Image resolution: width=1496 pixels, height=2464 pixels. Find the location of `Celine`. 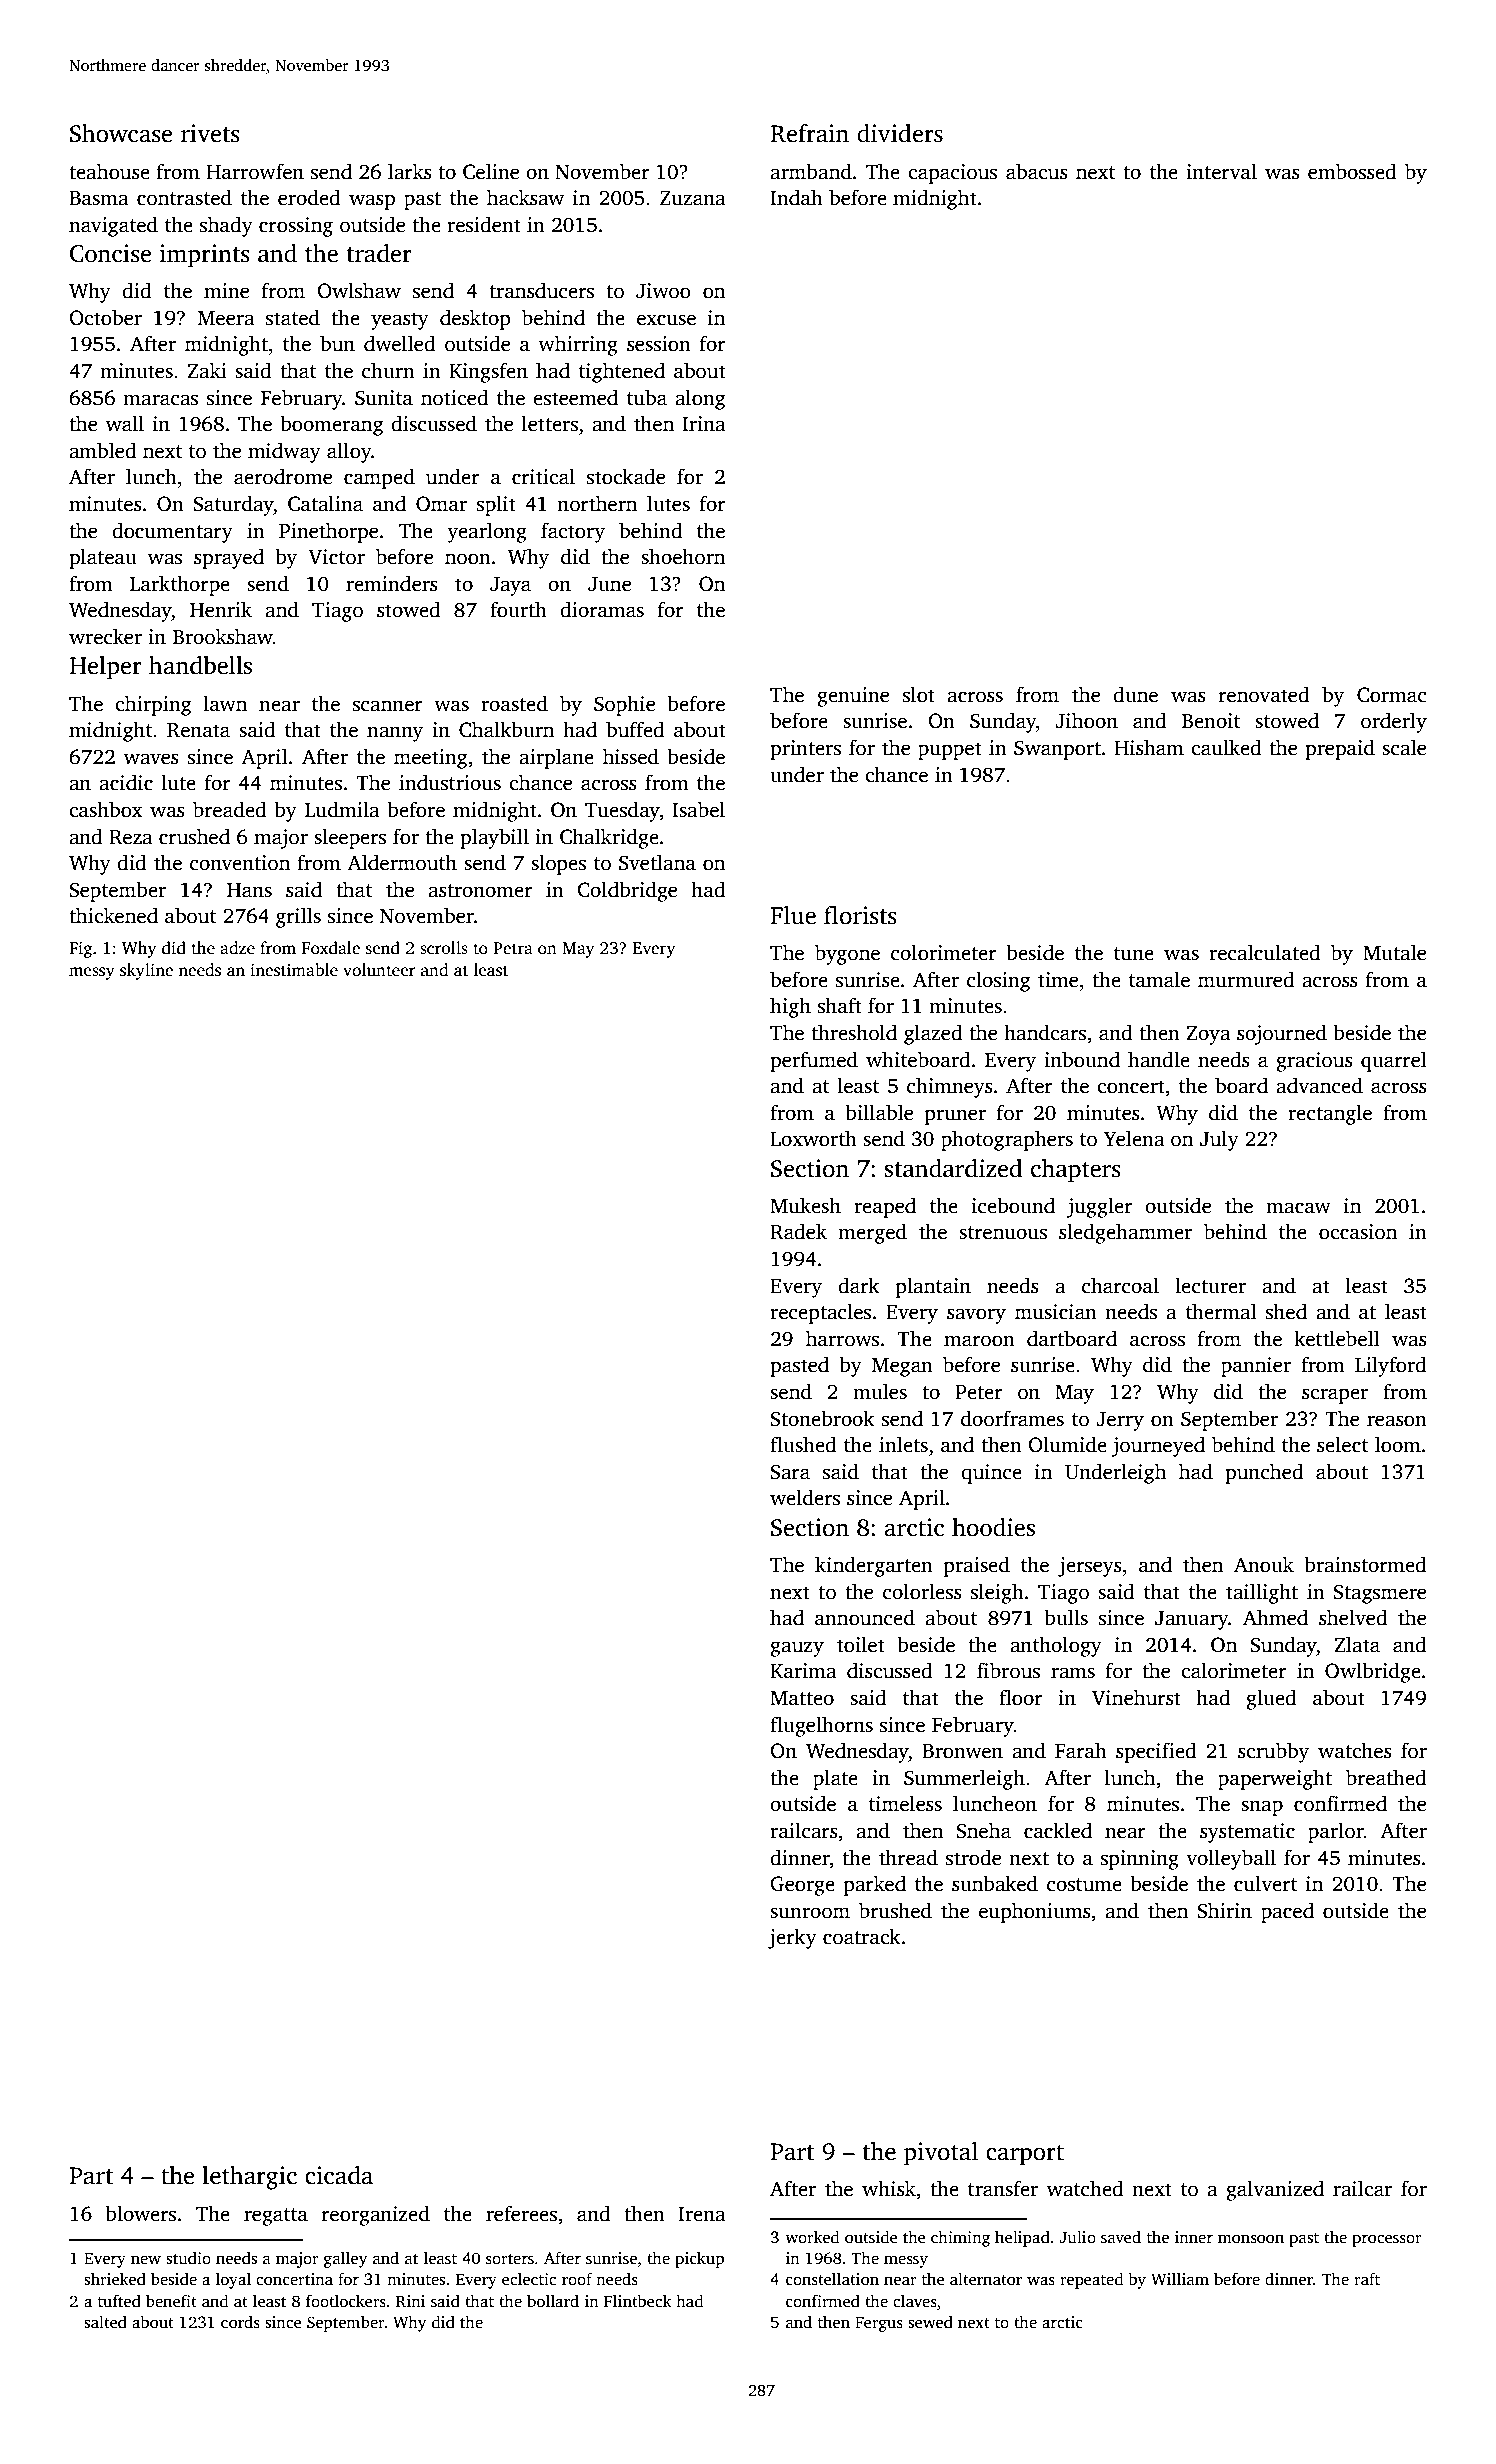

Celine is located at coordinates (491, 171).
